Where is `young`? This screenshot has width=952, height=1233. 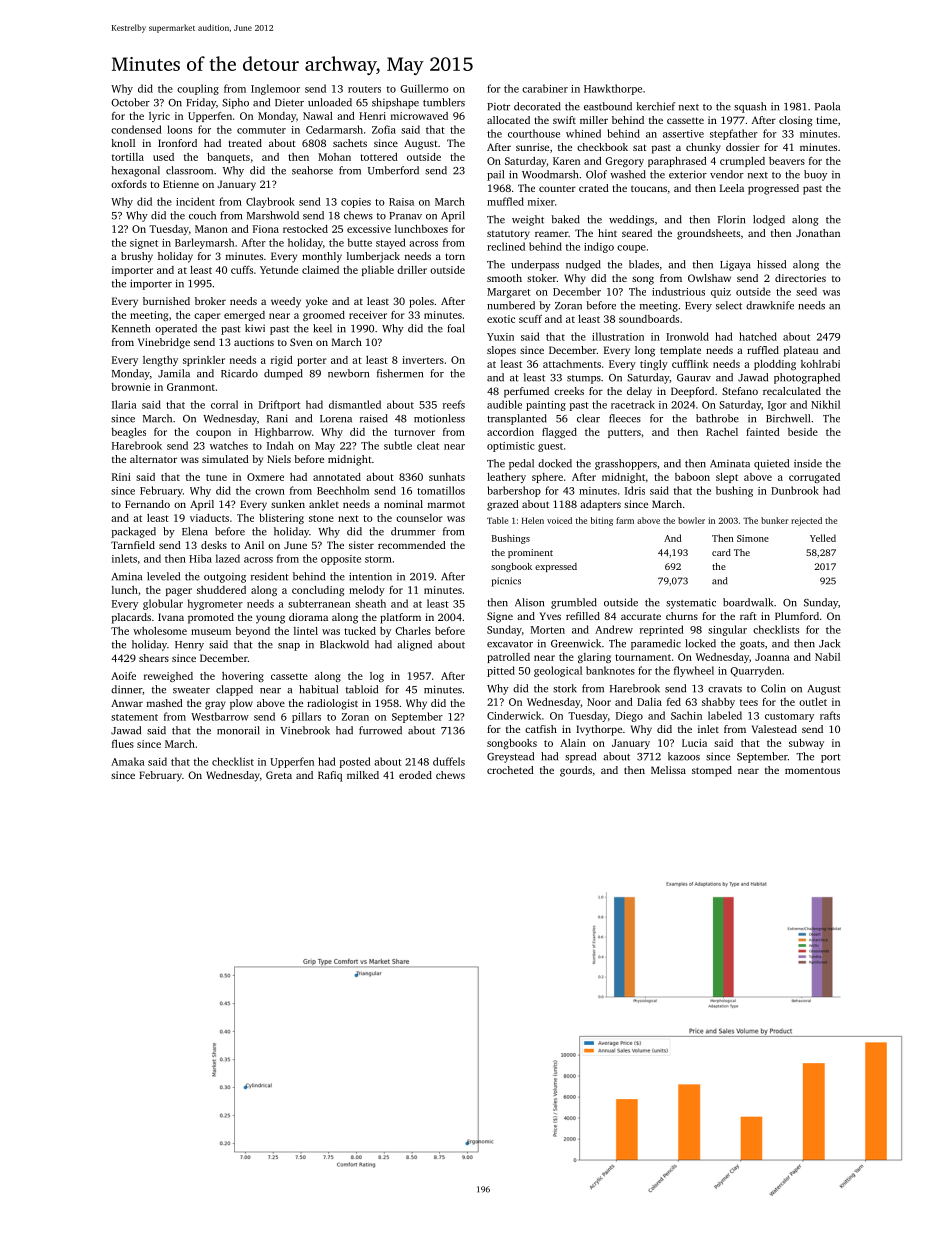
young is located at coordinates (270, 619).
